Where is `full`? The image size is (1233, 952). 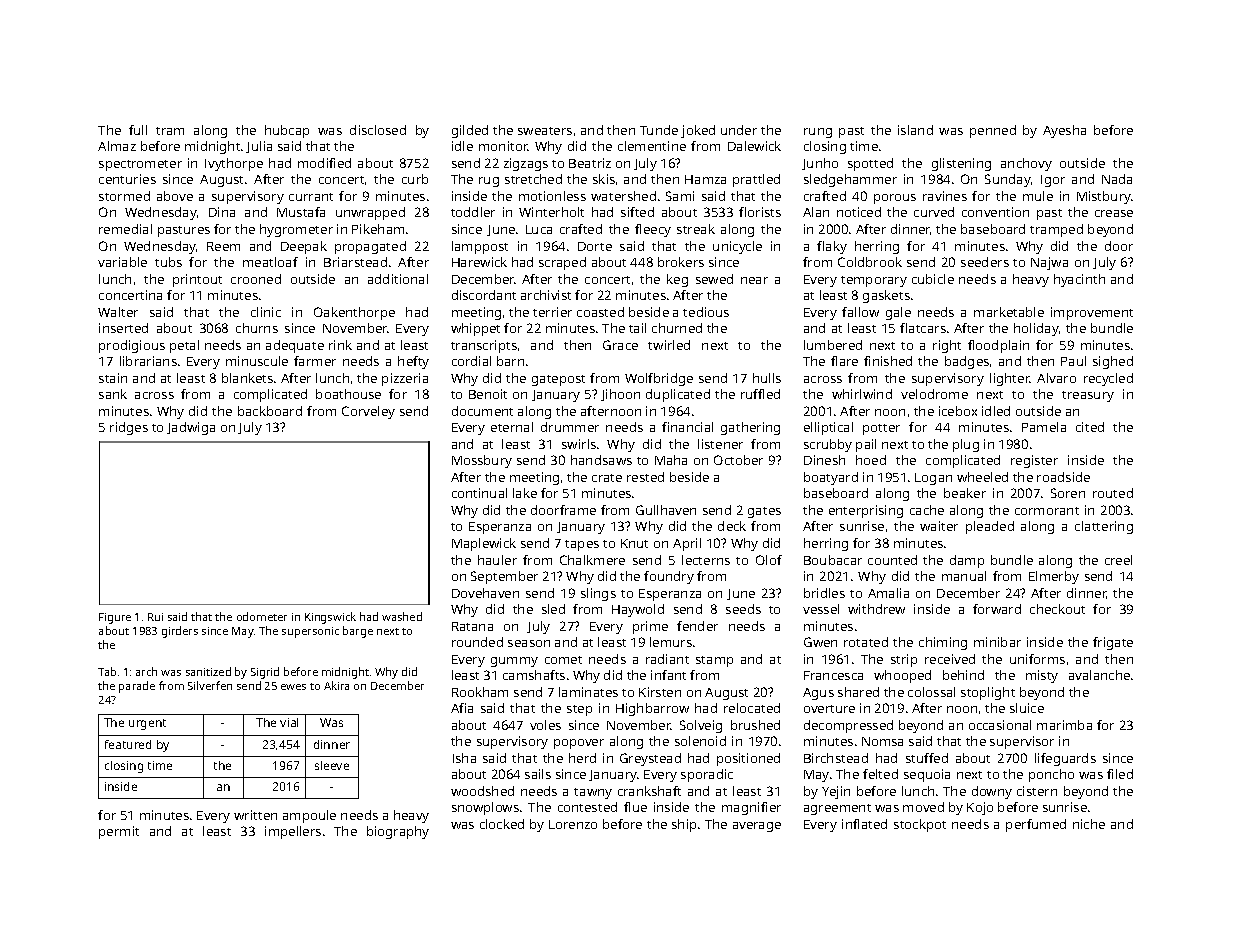
full is located at coordinates (138, 130).
